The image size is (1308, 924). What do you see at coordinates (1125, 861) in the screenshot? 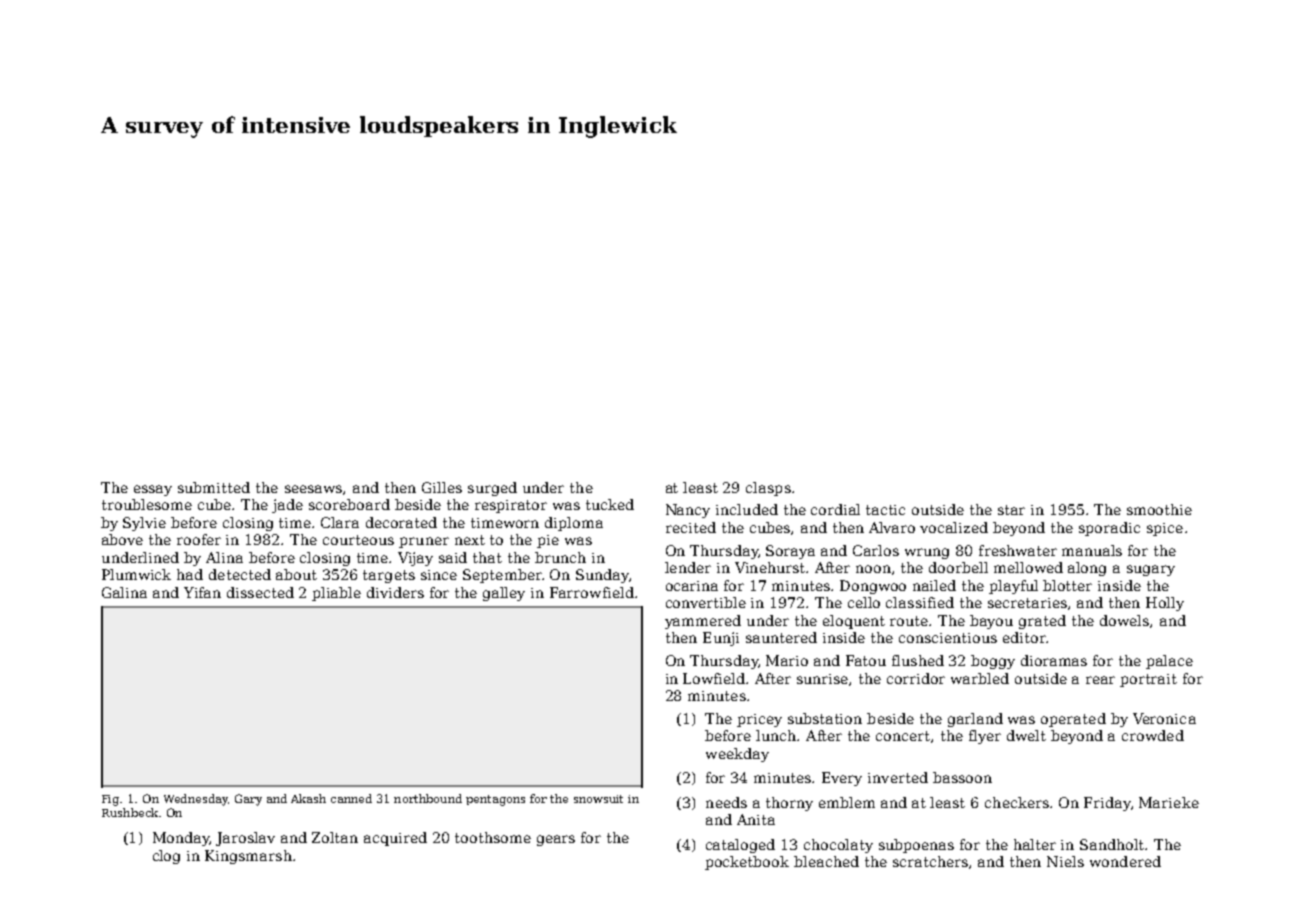
I see `wondered` at bounding box center [1125, 861].
